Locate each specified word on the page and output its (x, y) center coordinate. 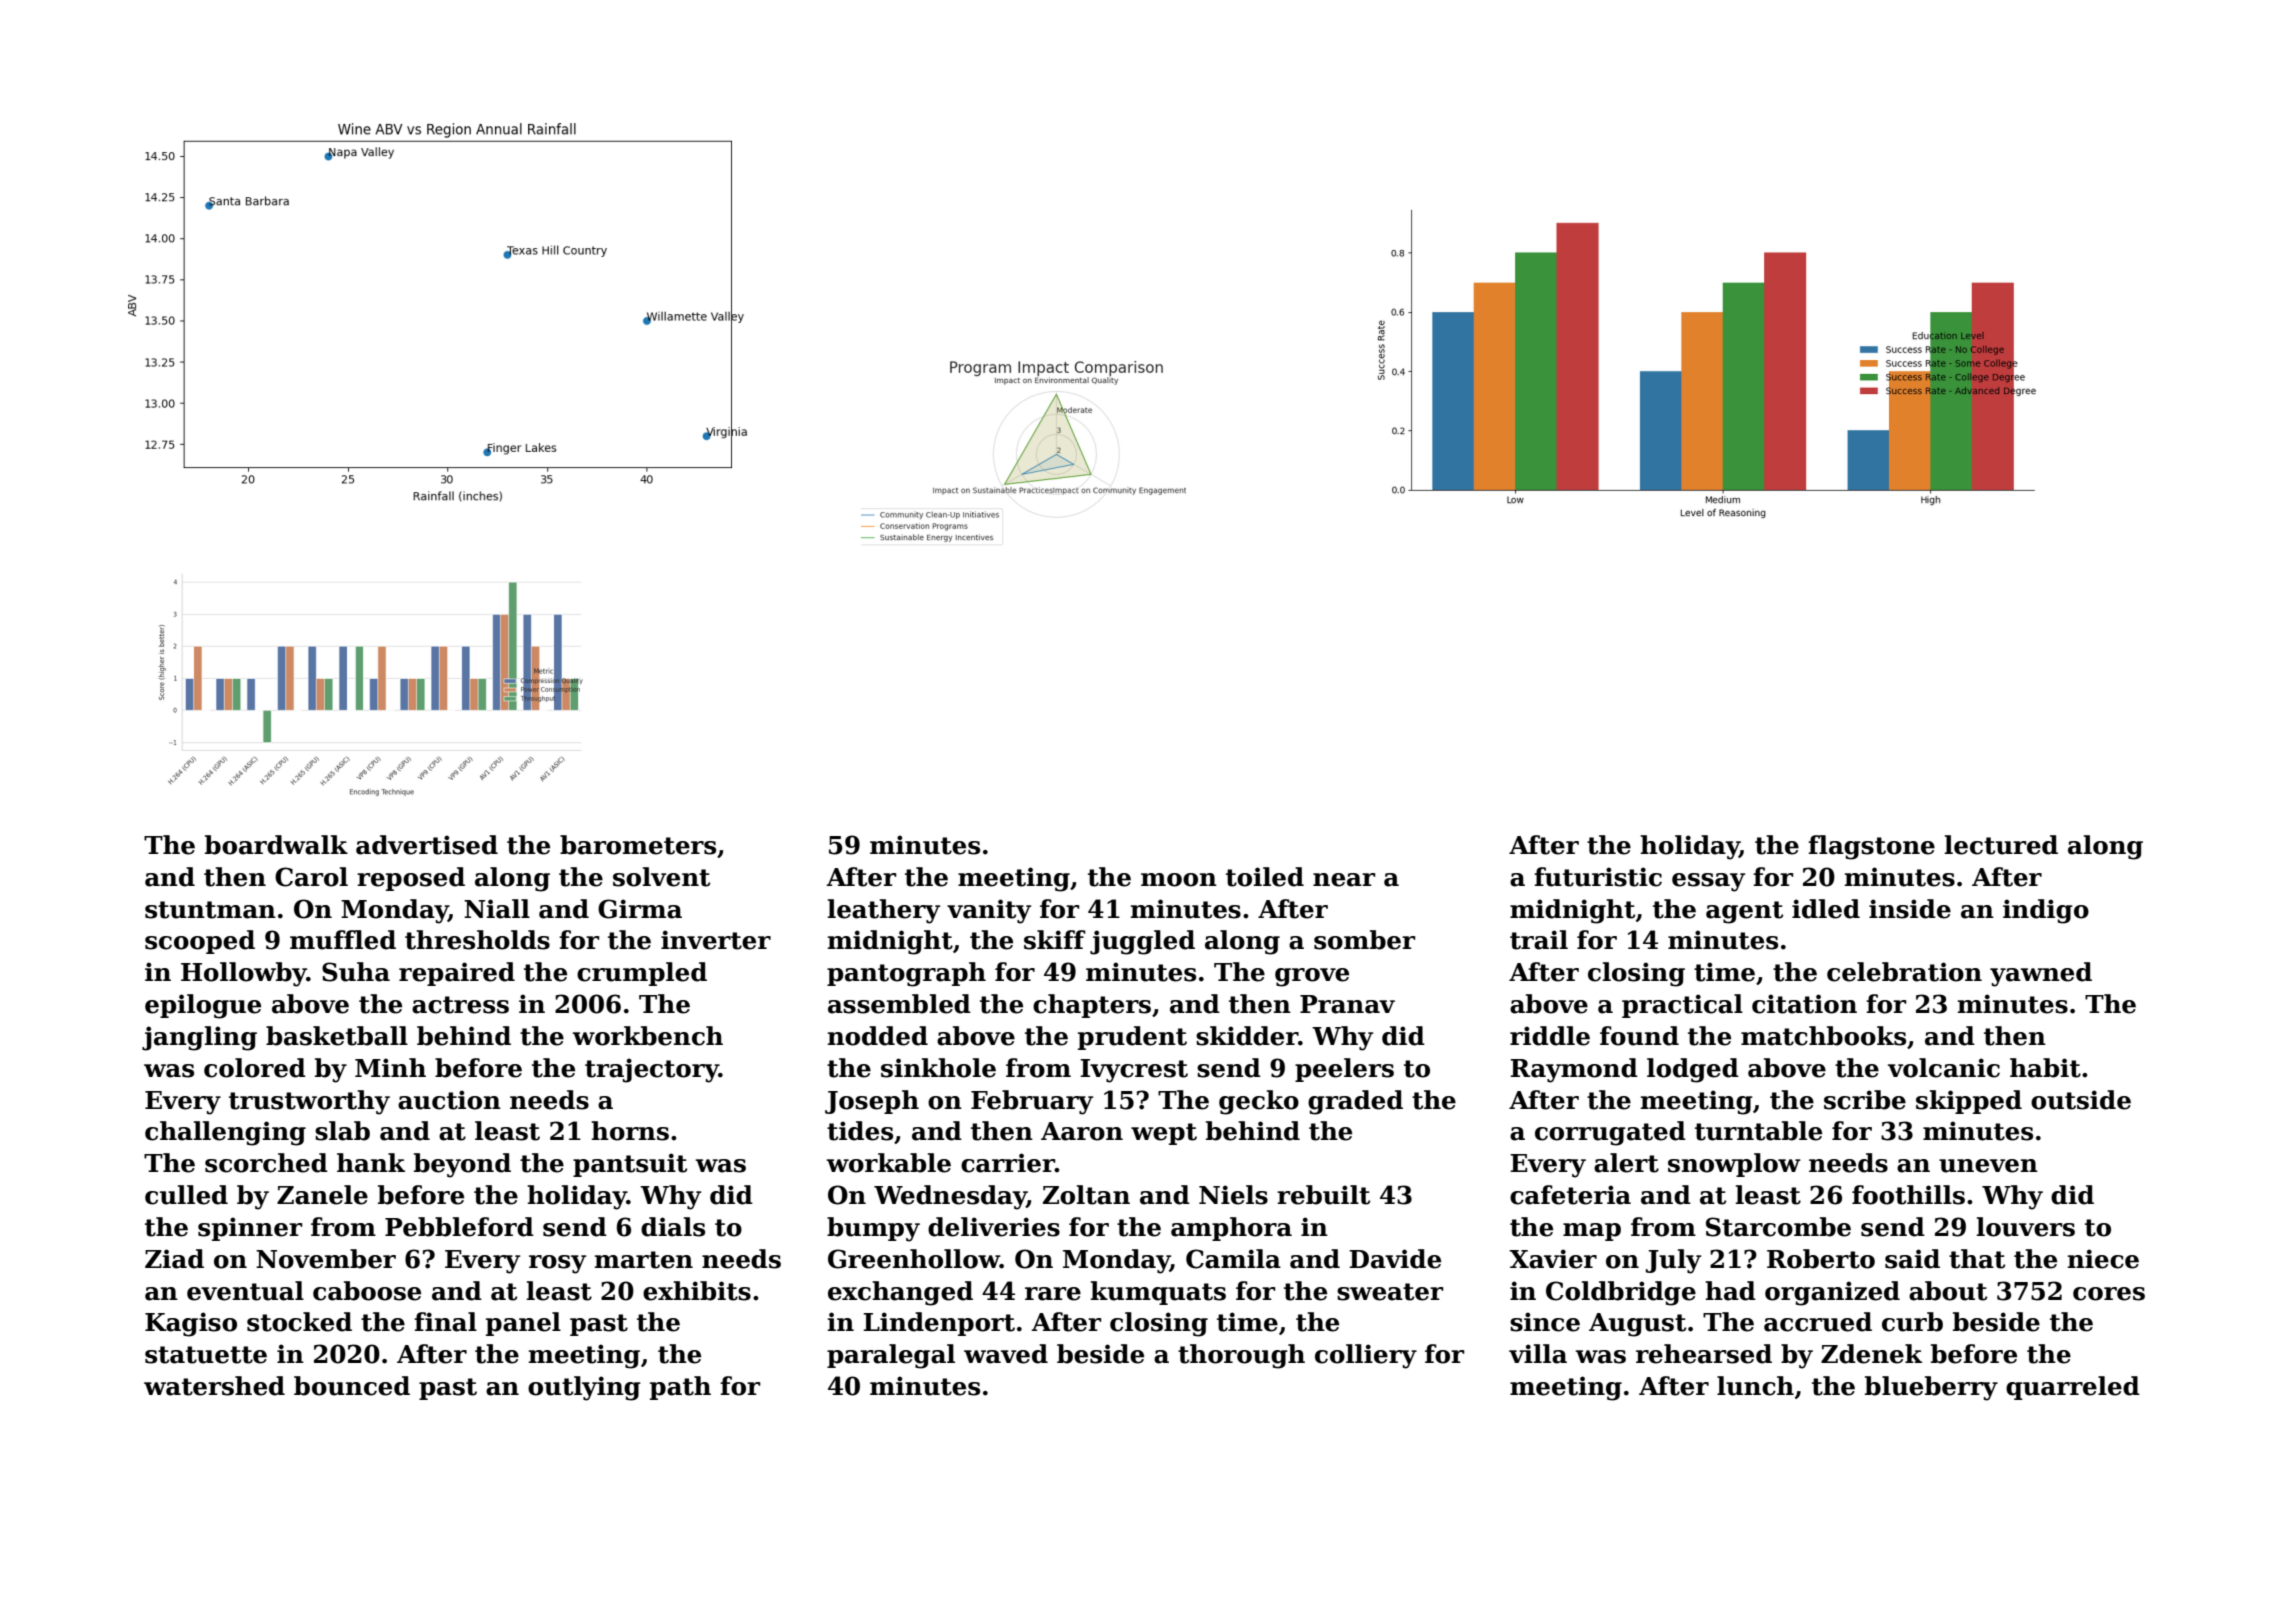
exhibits (697, 1291)
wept (1164, 1134)
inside (1910, 909)
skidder (1247, 1036)
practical (1682, 1006)
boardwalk (276, 845)
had (1730, 1291)
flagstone (1871, 847)
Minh (390, 1067)
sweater (1390, 1292)
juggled (1142, 942)
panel (523, 1324)
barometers (638, 845)
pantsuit (630, 1165)
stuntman (210, 910)
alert (1626, 1163)
